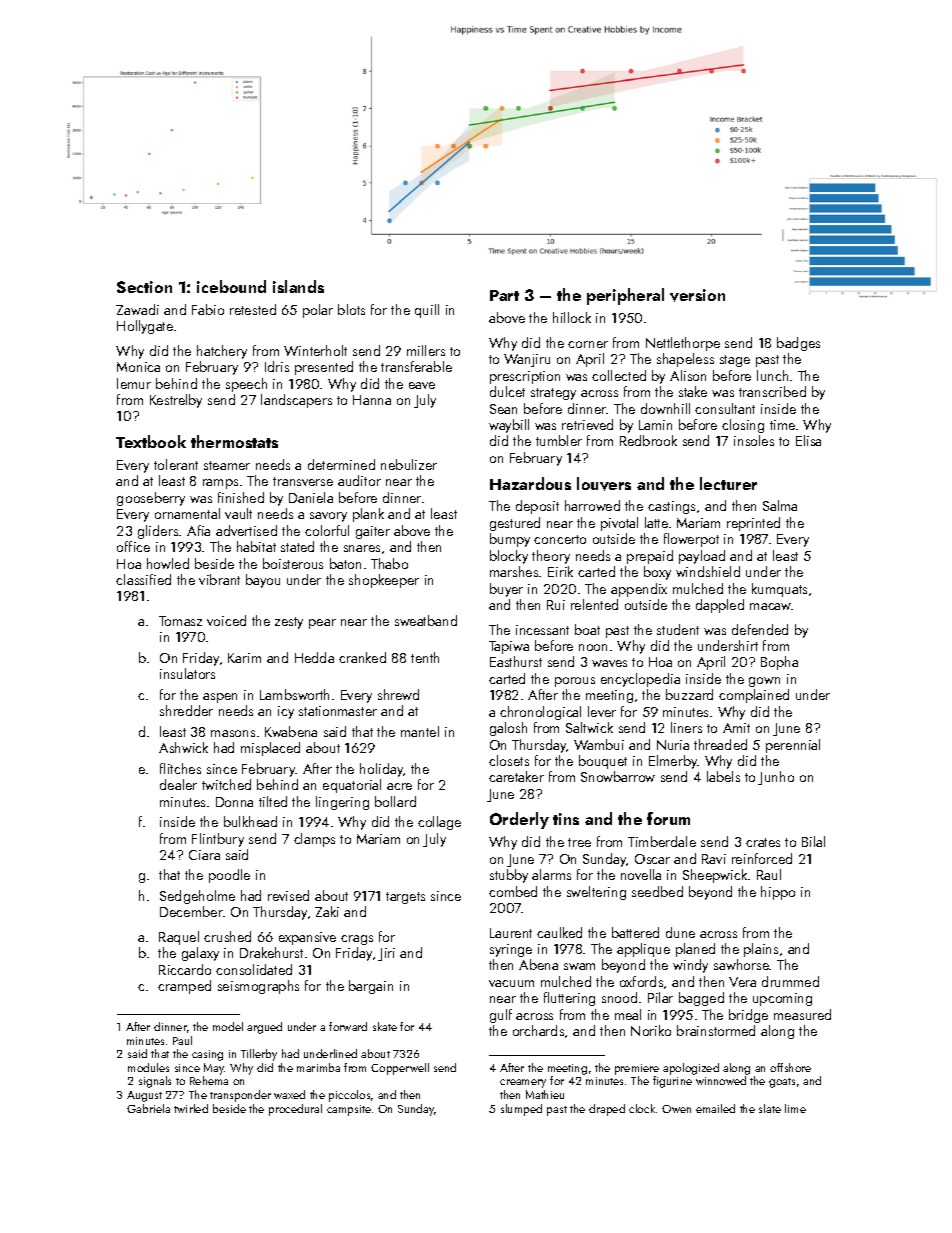 The width and height of the document is (952, 1233). I want to click on bulkhead, so click(250, 821).
